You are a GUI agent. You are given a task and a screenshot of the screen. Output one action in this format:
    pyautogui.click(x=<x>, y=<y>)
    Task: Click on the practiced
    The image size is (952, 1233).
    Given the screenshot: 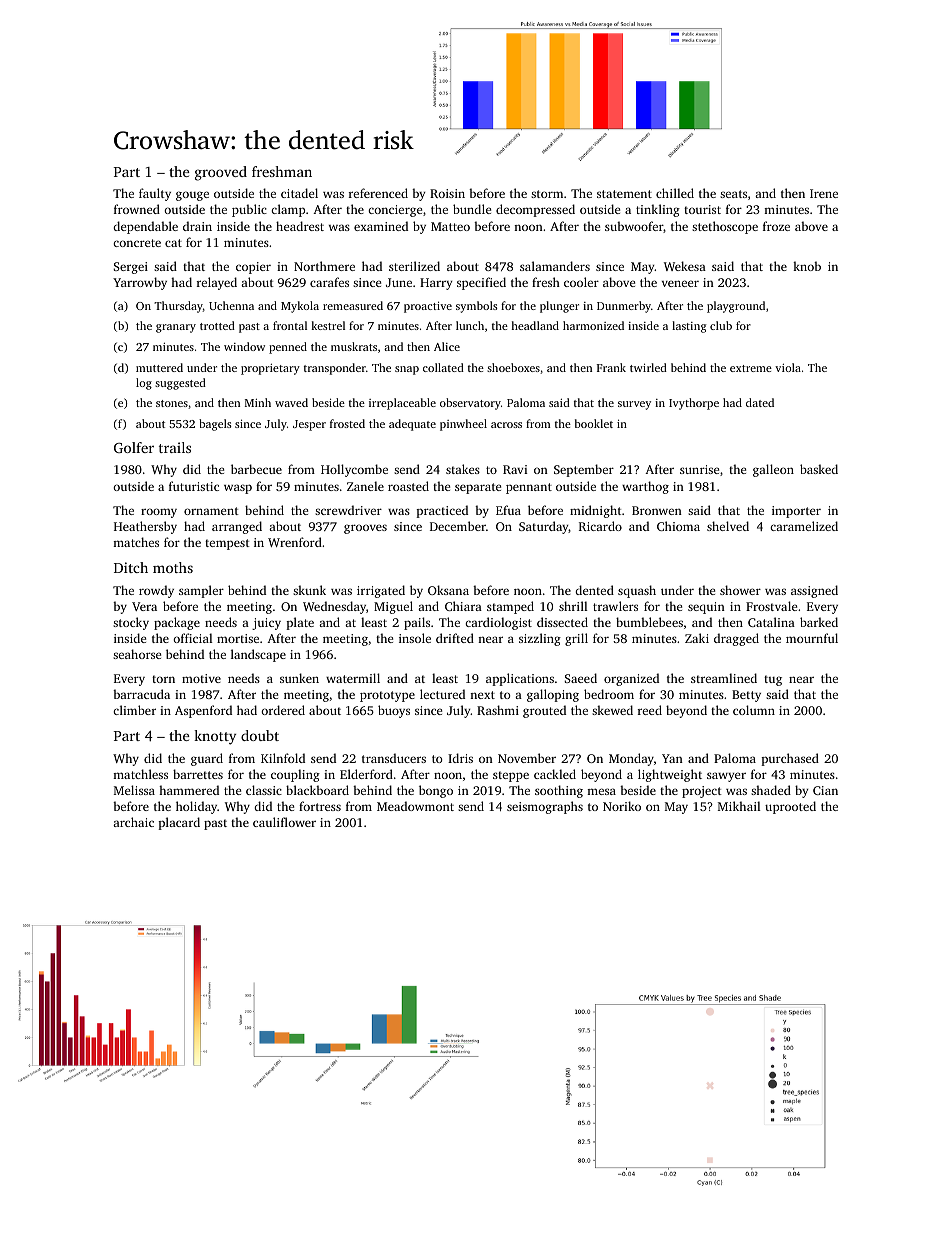 What is the action you would take?
    pyautogui.click(x=442, y=511)
